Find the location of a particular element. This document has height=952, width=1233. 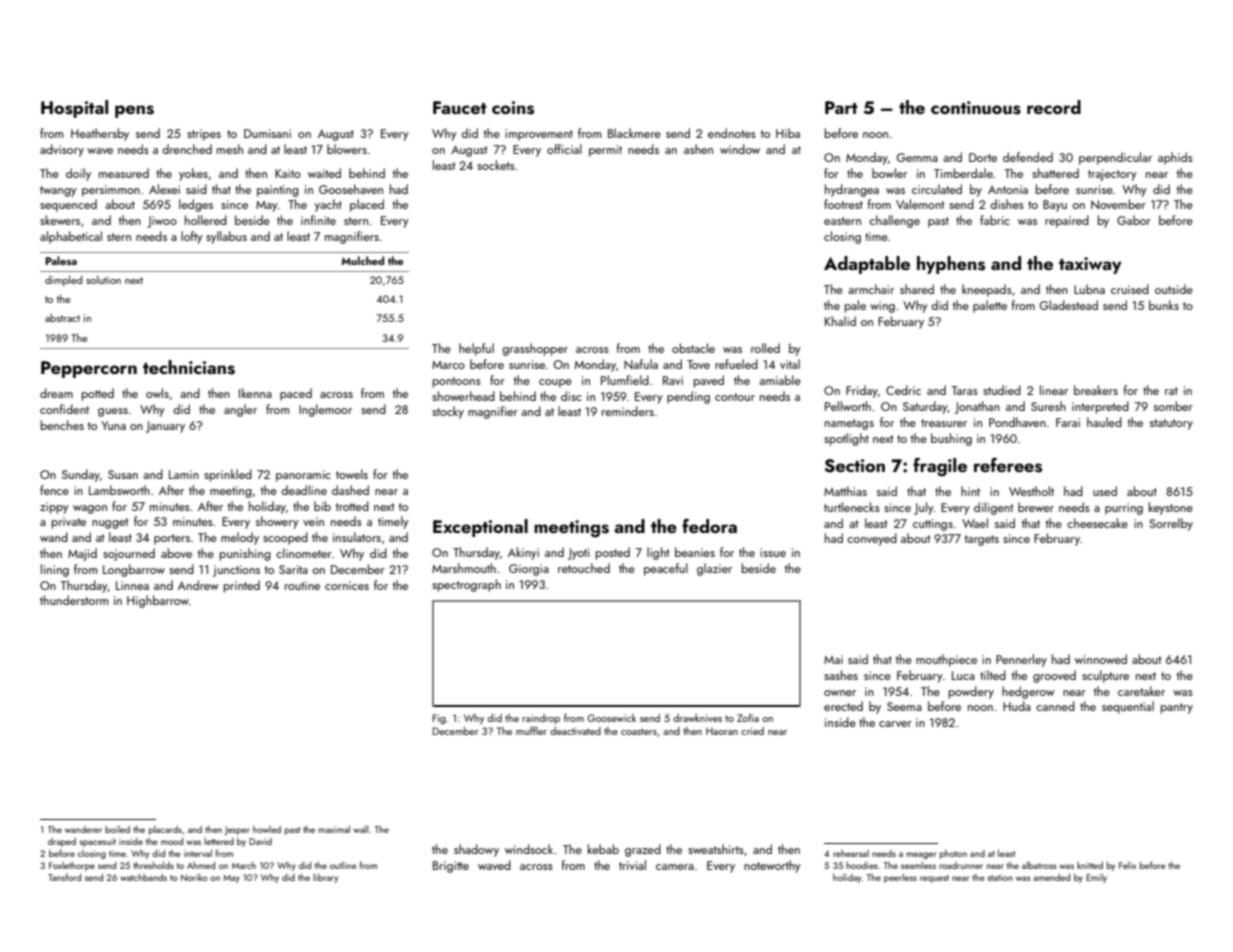

above is located at coordinates (176, 553).
